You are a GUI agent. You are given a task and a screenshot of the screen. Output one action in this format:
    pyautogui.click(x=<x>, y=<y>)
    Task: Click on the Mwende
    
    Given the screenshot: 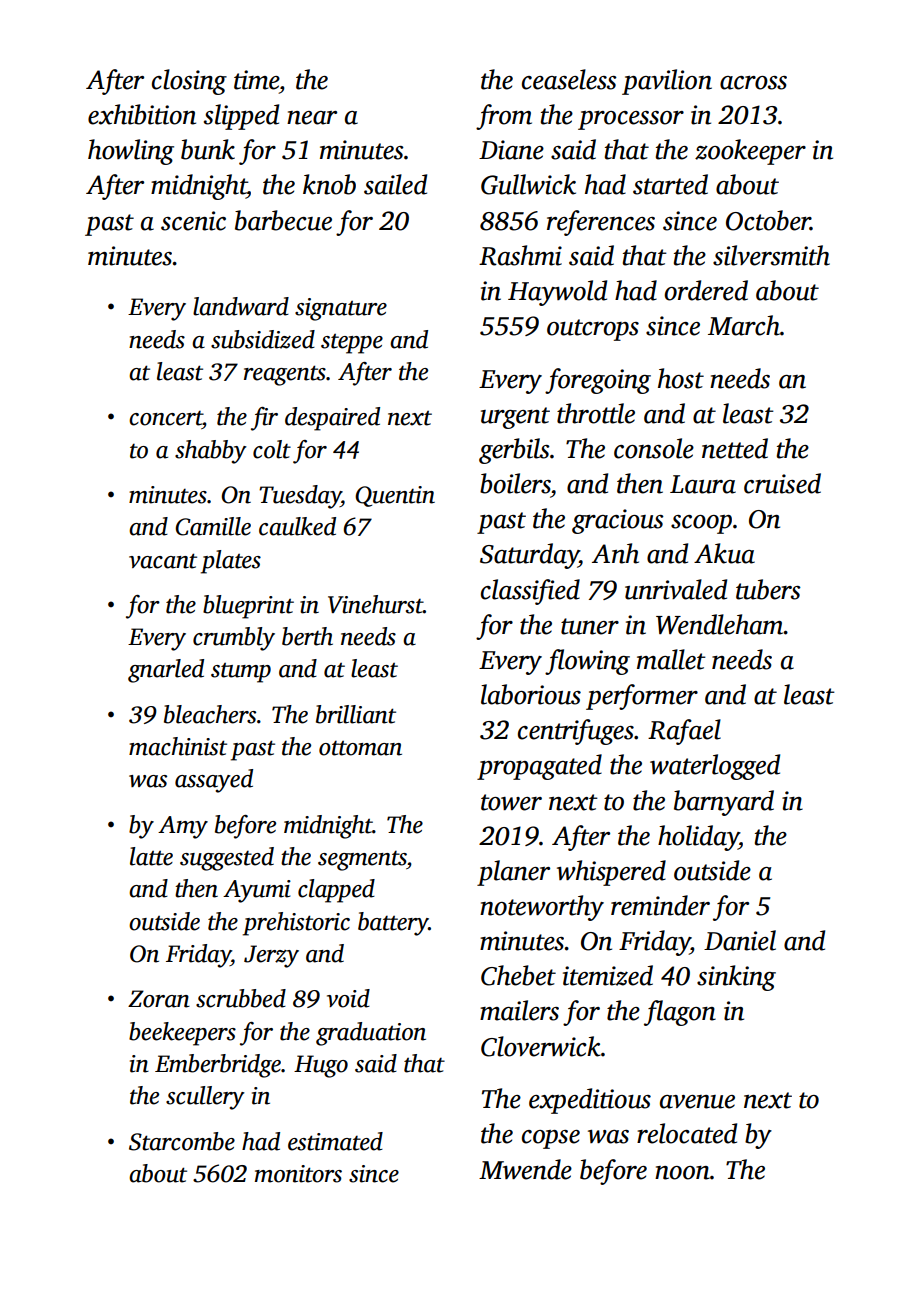 What is the action you would take?
    pyautogui.click(x=525, y=1169)
